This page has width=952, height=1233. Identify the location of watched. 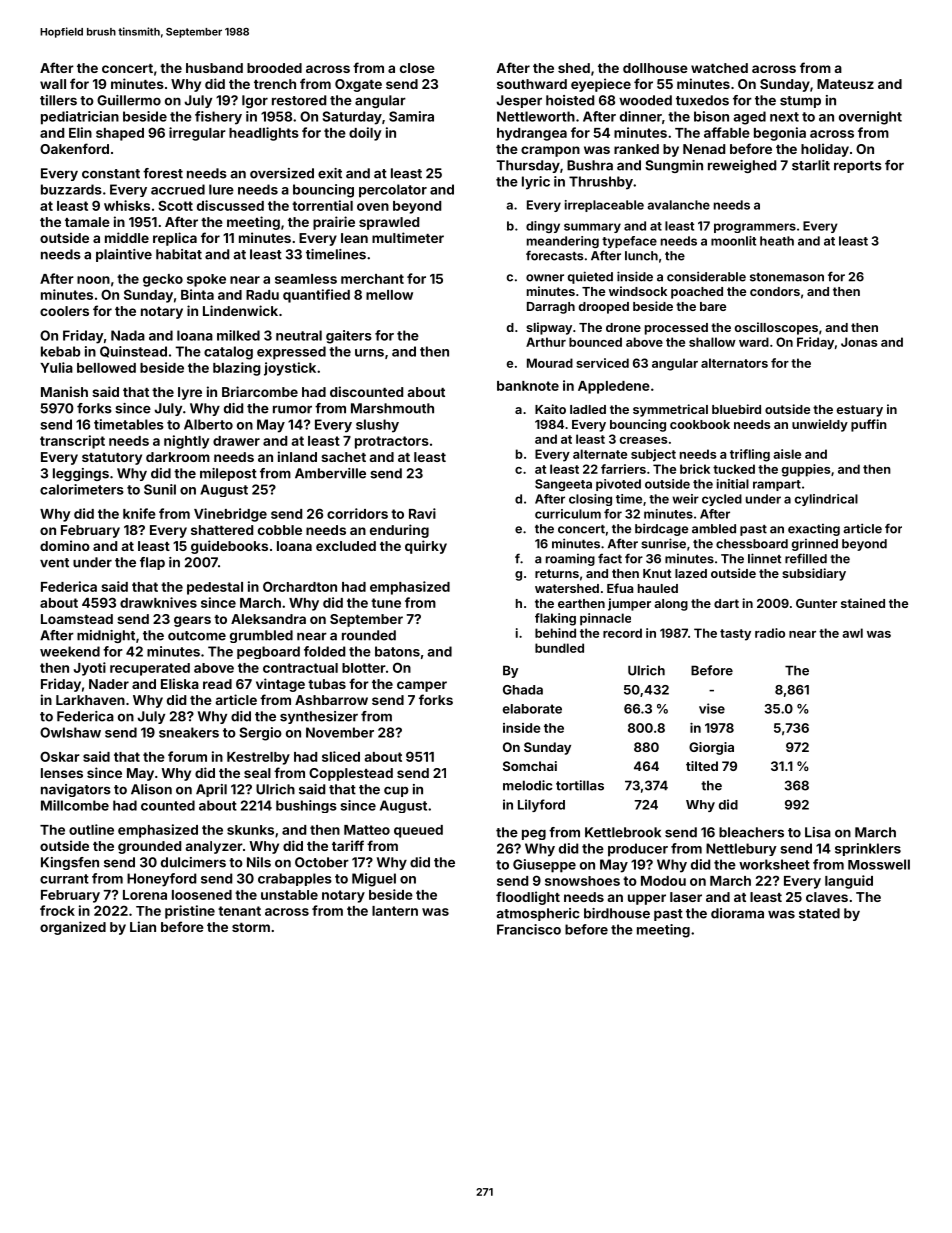
(719, 68).
